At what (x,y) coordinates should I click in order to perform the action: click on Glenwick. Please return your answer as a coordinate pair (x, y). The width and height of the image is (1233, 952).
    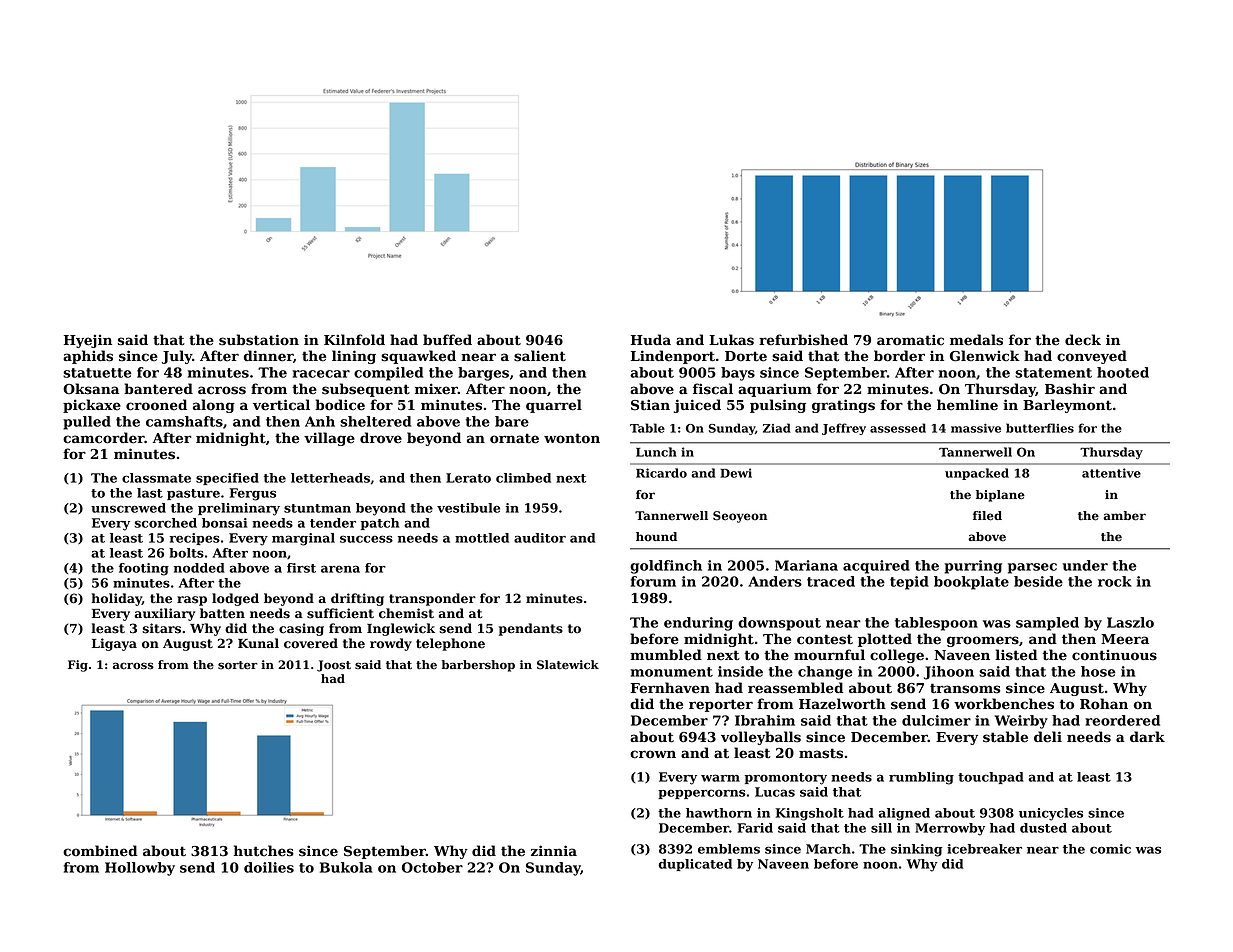
    Looking at the image, I should click on (985, 356).
